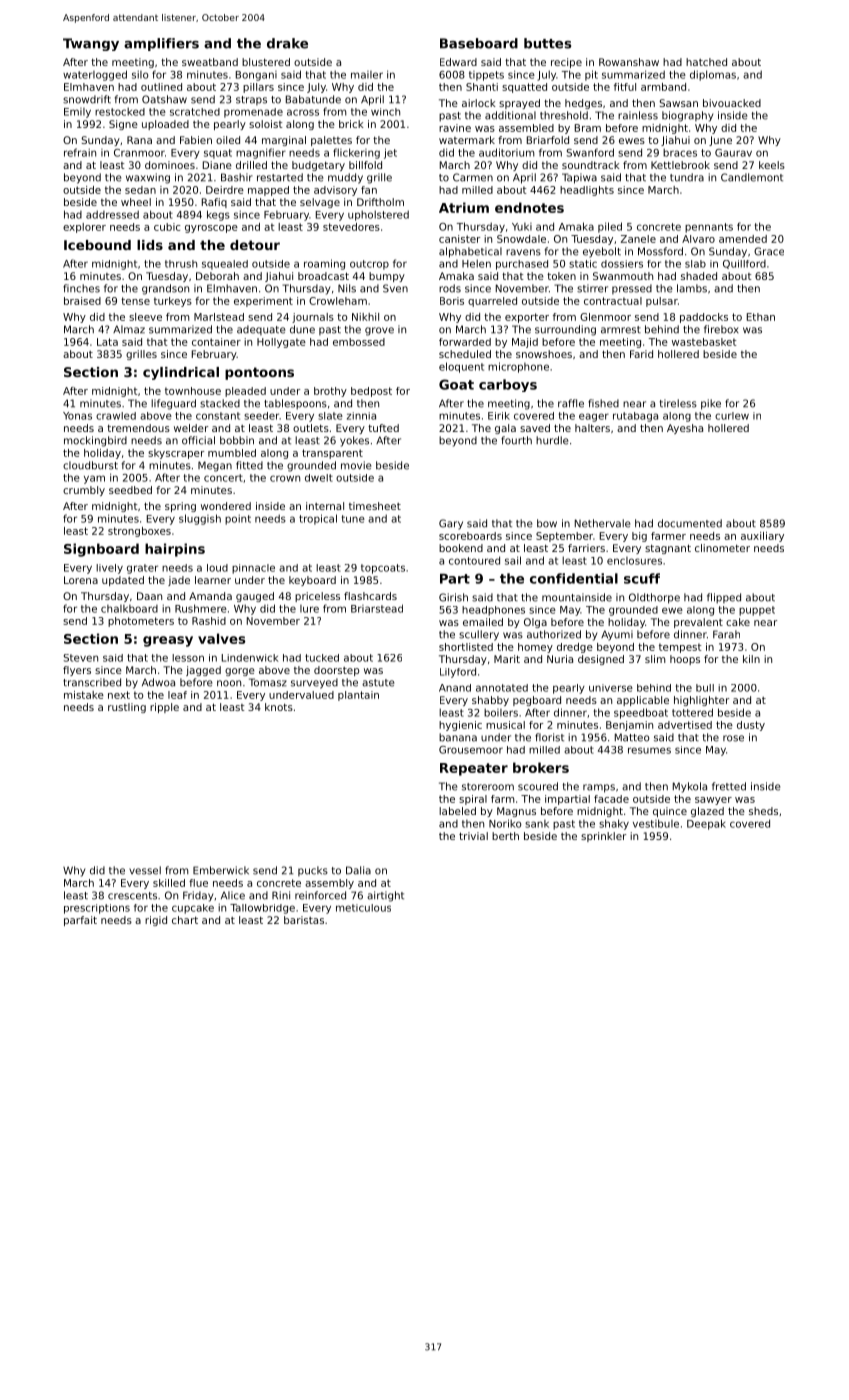 The width and height of the image is (849, 1400). Describe the element at coordinates (769, 251) in the image. I see `Grace` at that location.
